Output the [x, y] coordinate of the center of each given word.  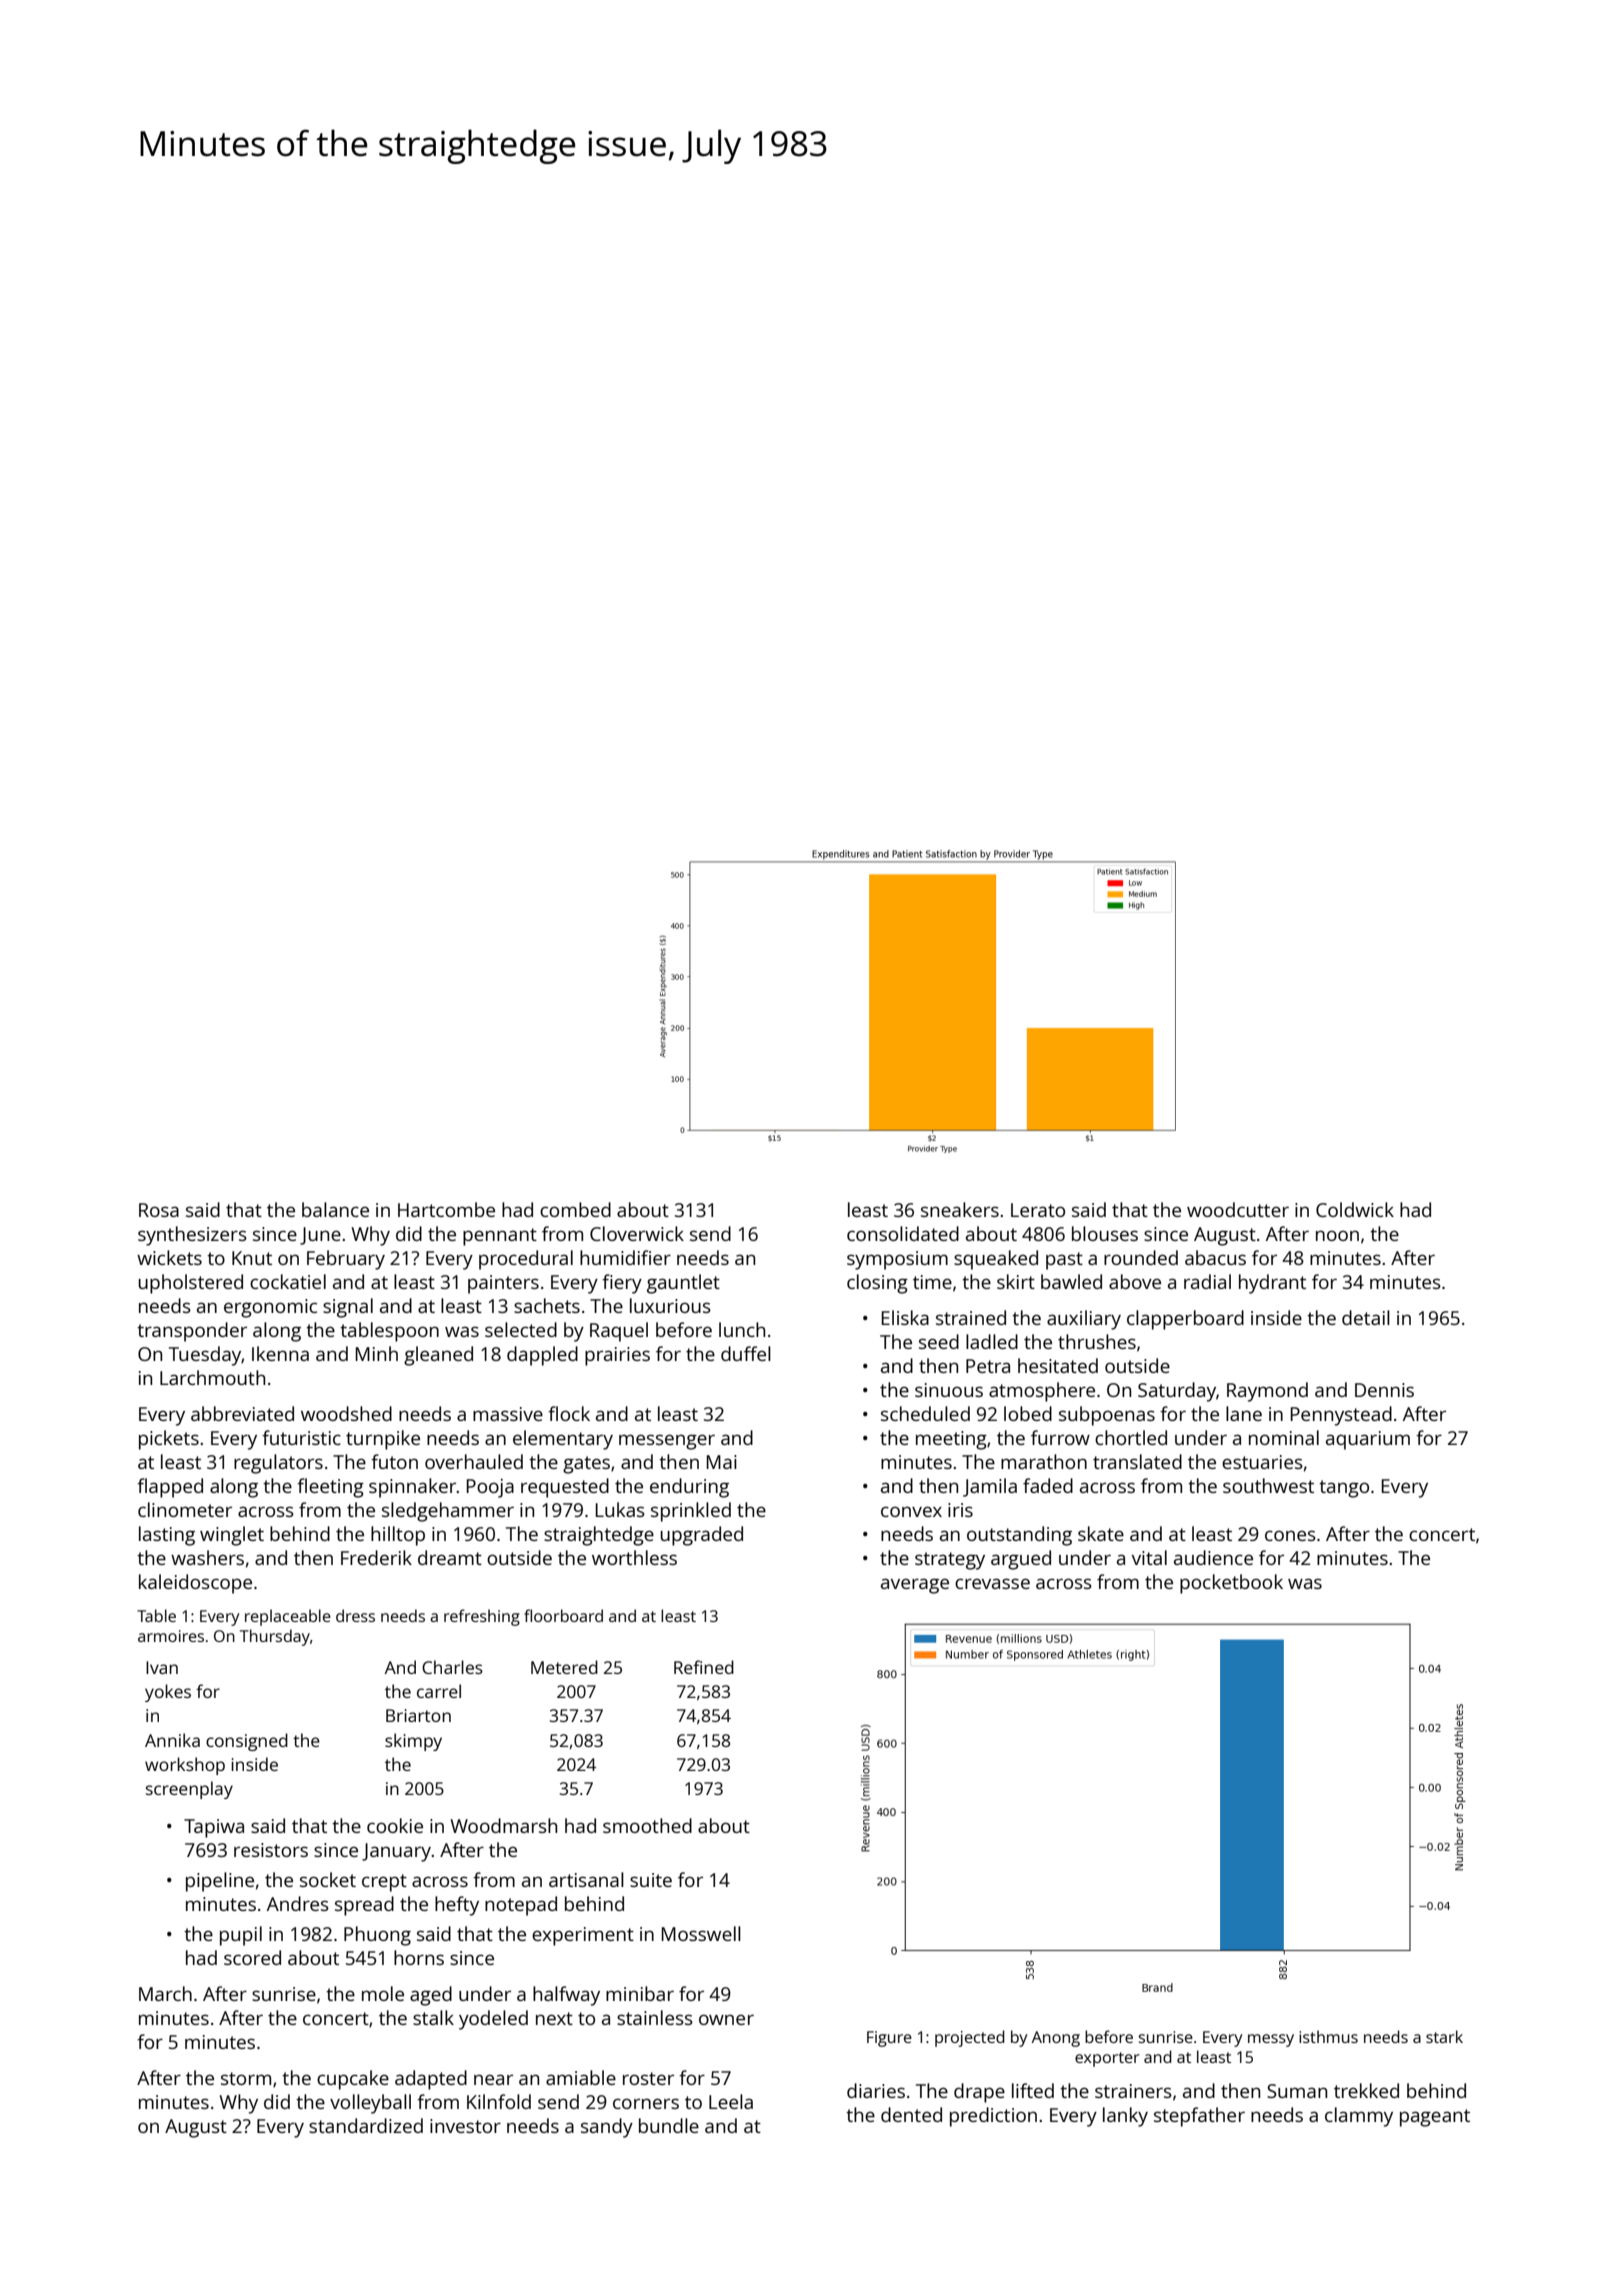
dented [911, 2114]
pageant [1435, 2118]
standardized [366, 2125]
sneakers [960, 1209]
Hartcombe [446, 1209]
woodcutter [1238, 1209]
